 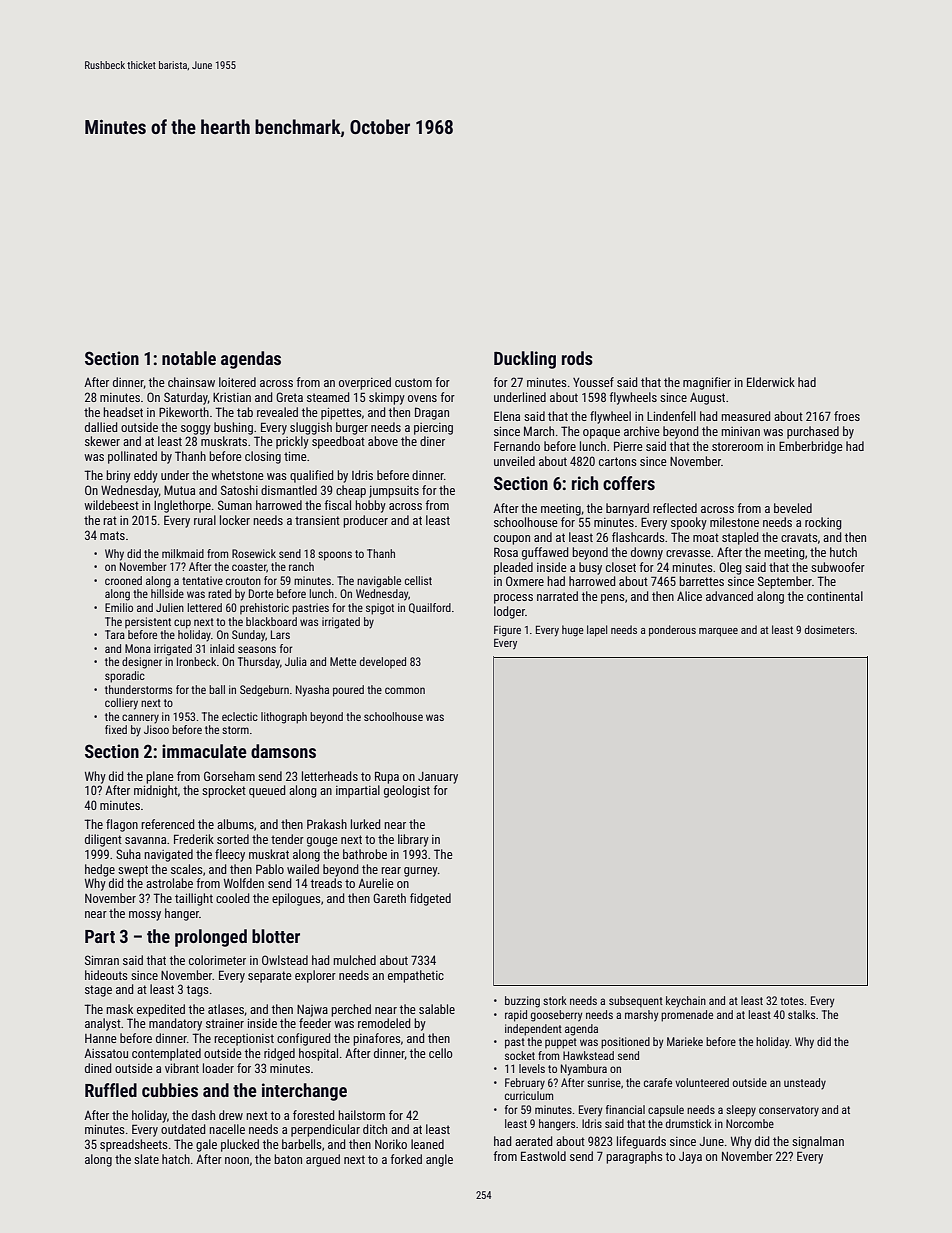 What do you see at coordinates (687, 1016) in the image?
I see `promenade` at bounding box center [687, 1016].
